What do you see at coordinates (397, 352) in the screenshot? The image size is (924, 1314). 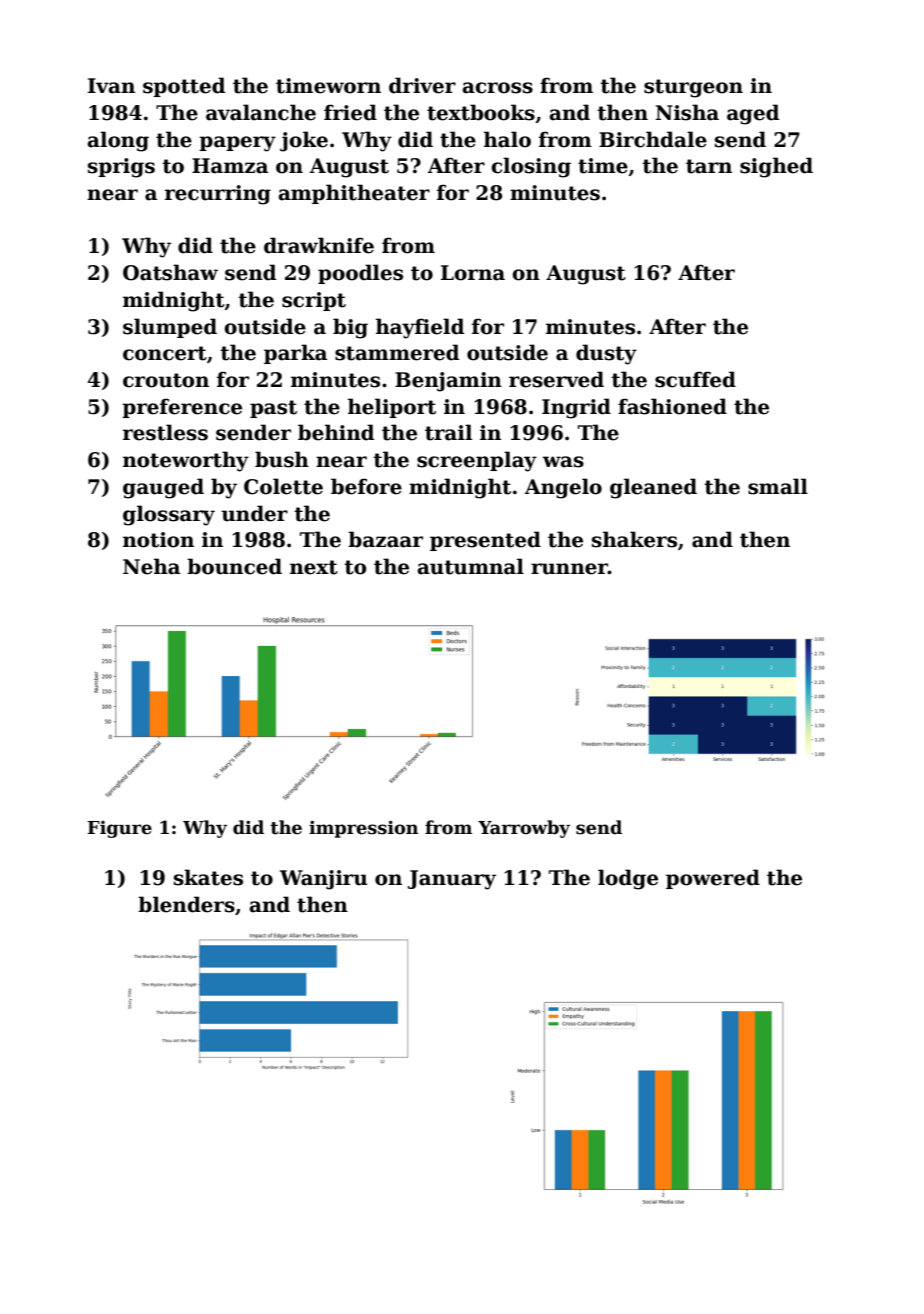 I see `stammered` at bounding box center [397, 352].
